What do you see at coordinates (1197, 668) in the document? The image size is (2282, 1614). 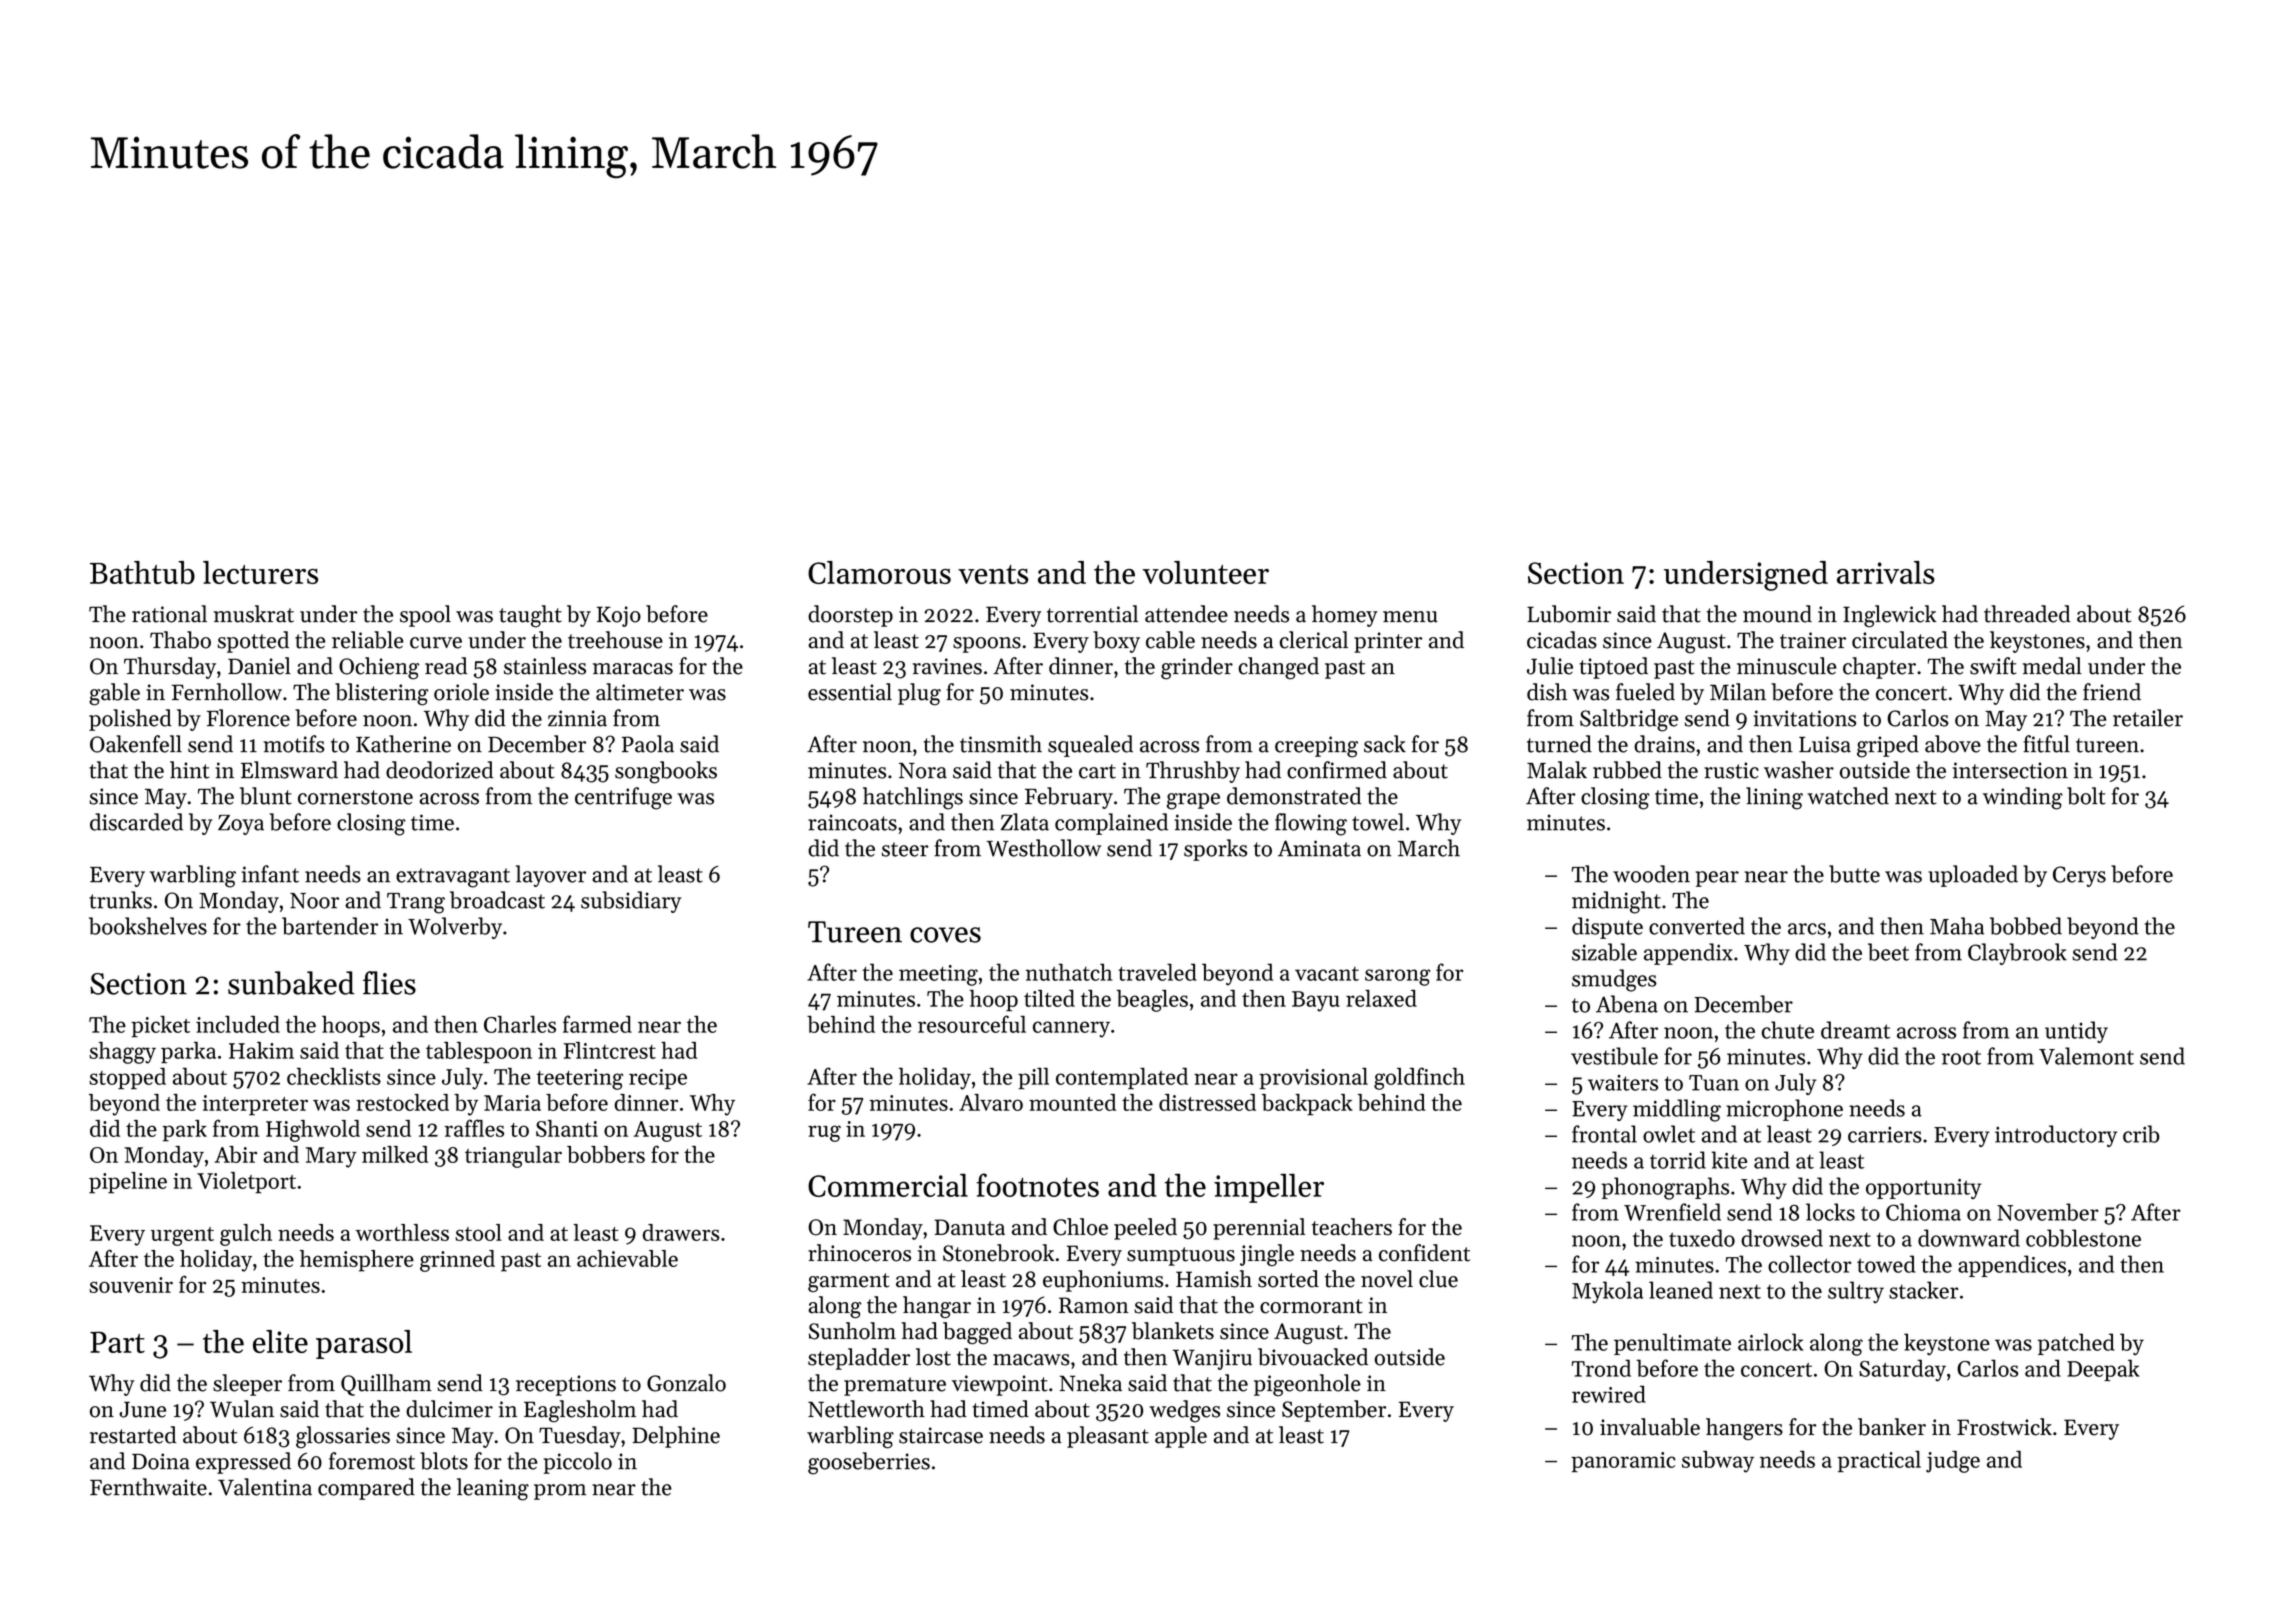 I see `grinder` at bounding box center [1197, 668].
